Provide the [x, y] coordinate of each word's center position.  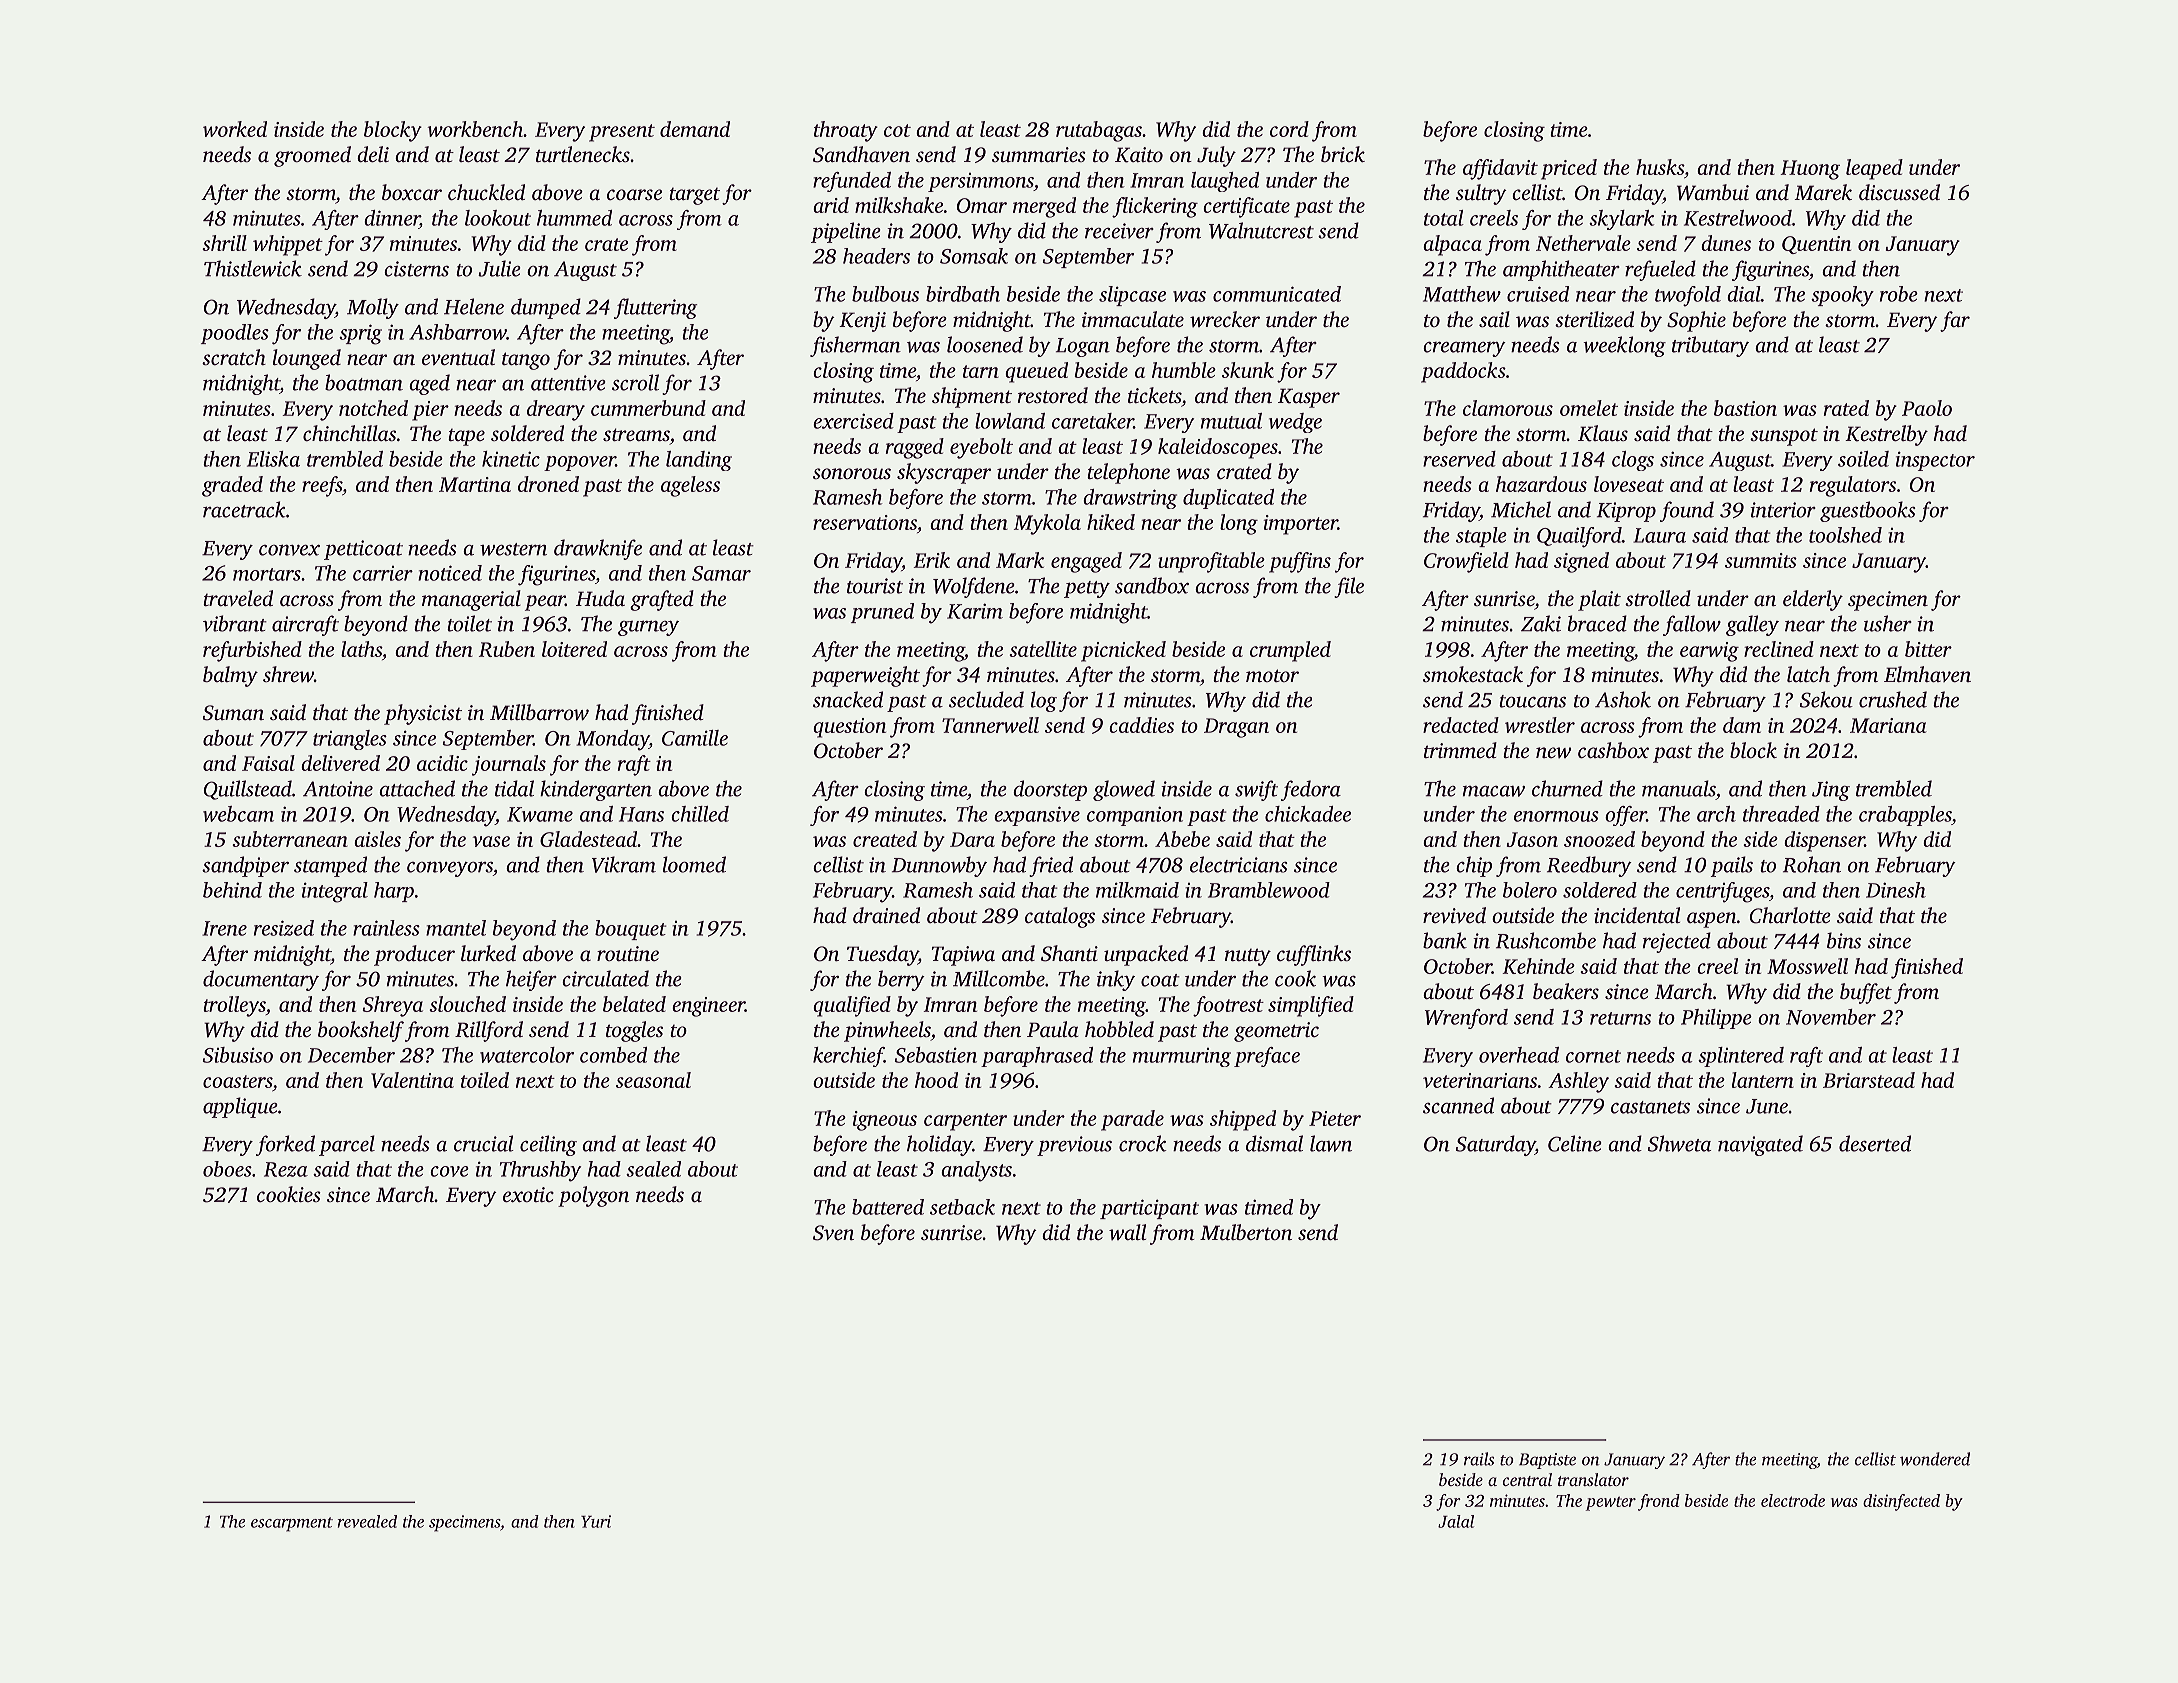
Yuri [596, 1521]
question [849, 728]
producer [414, 955]
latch [1808, 674]
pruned [882, 613]
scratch [234, 357]
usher [1888, 623]
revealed [367, 1521]
